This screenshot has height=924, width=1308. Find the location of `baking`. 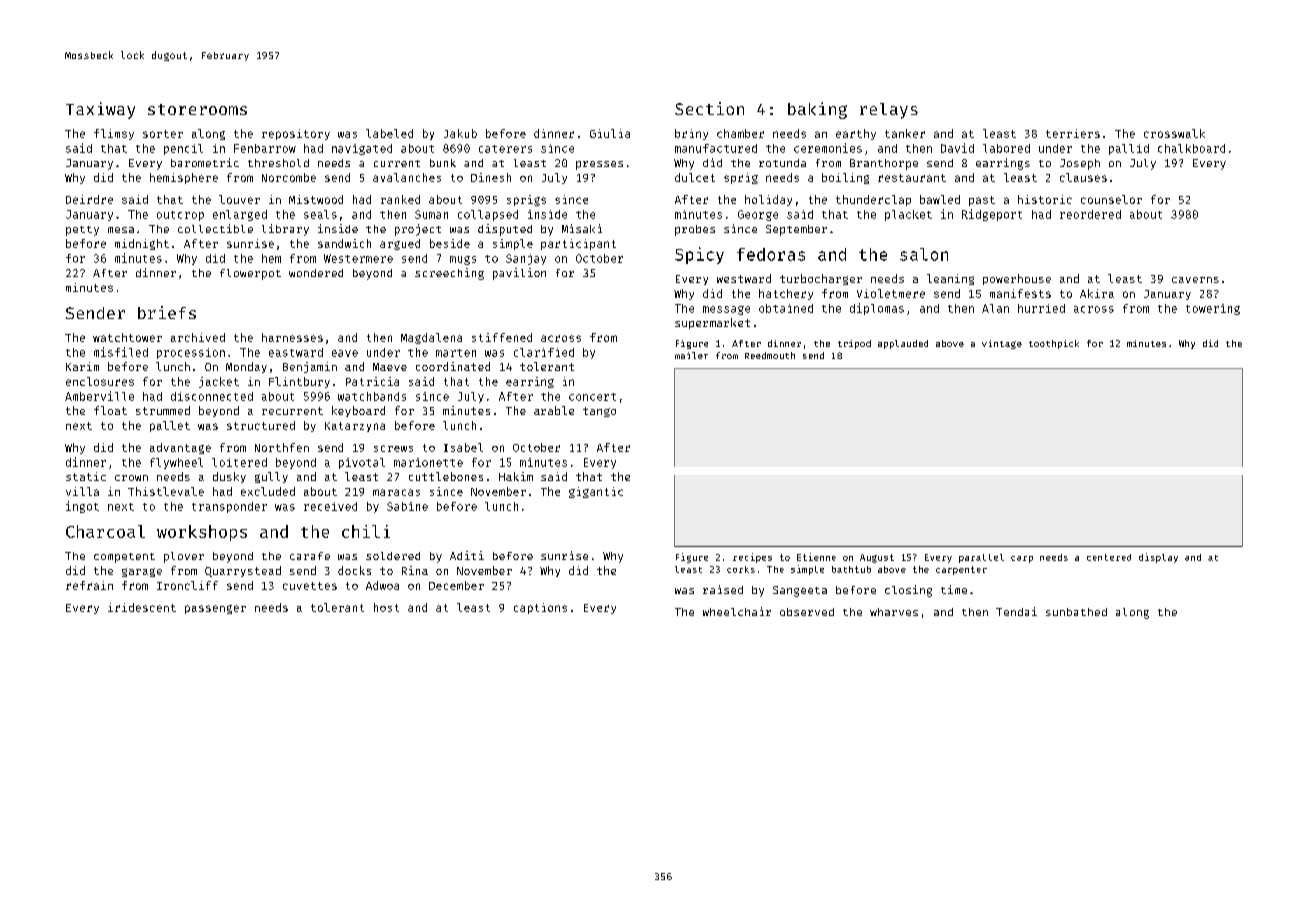

baking is located at coordinates (817, 110).
